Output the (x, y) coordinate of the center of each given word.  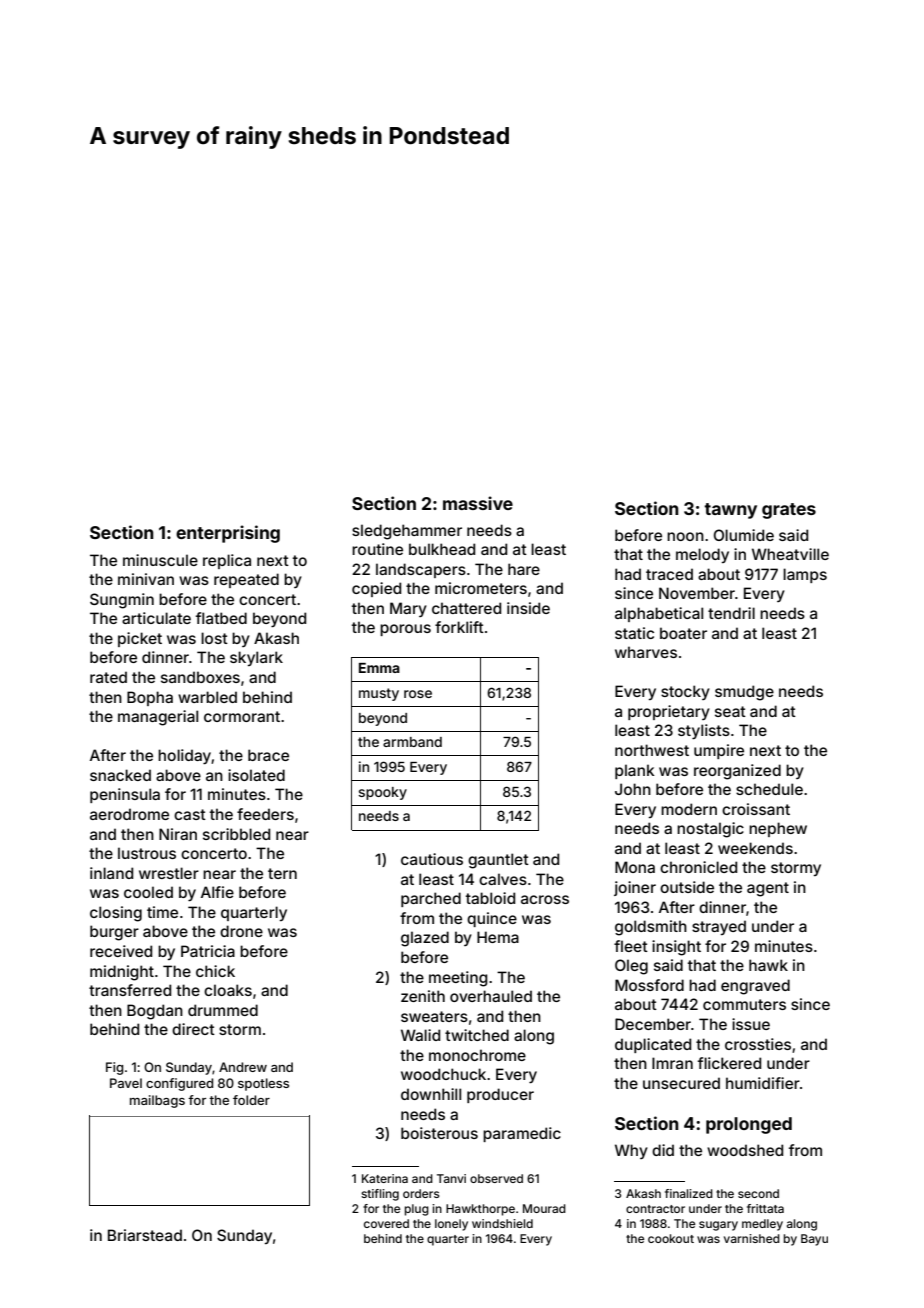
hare (524, 569)
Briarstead (145, 1235)
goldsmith (651, 928)
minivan (146, 579)
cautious (432, 859)
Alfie (217, 892)
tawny (730, 511)
